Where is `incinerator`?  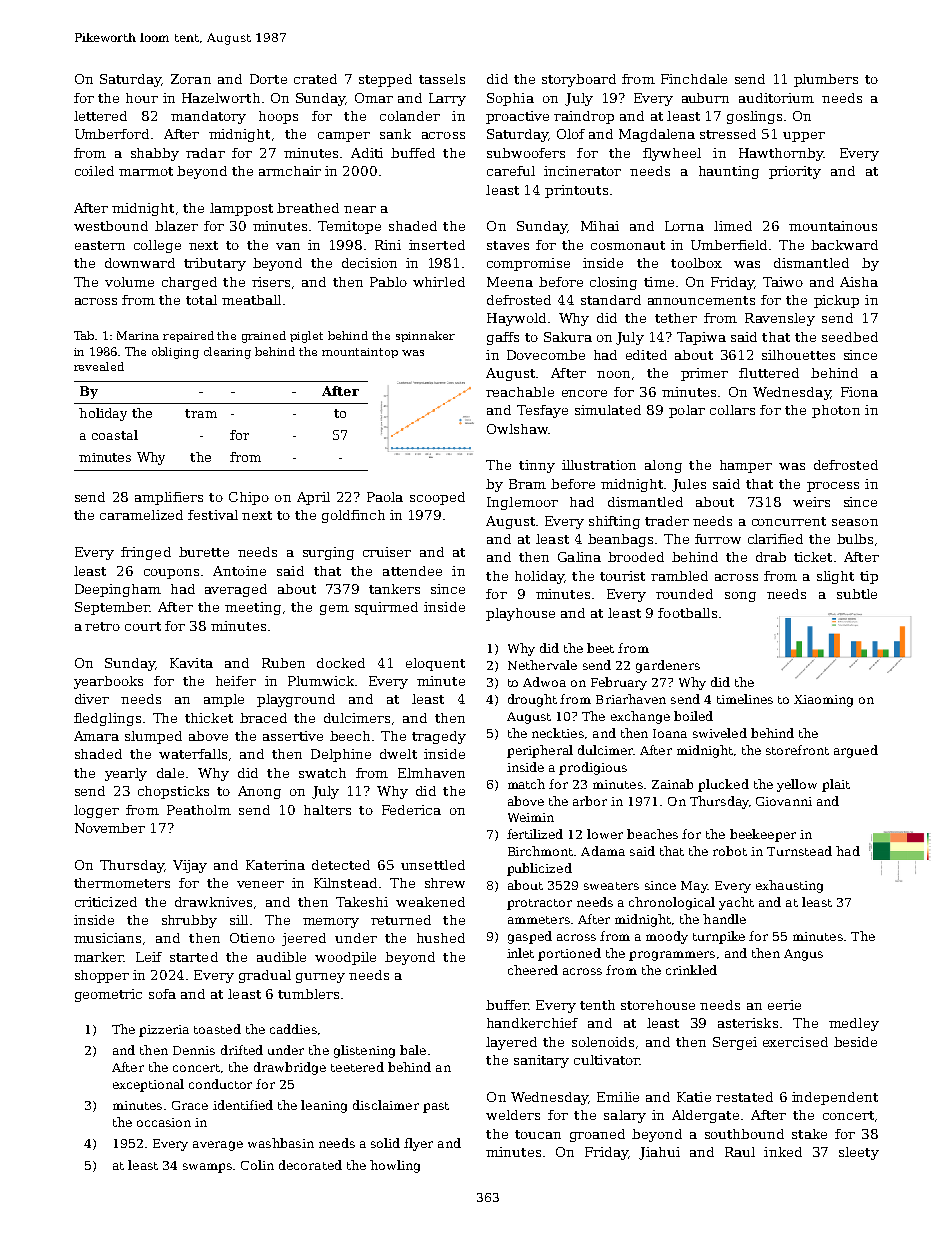
incinerator is located at coordinates (582, 171).
